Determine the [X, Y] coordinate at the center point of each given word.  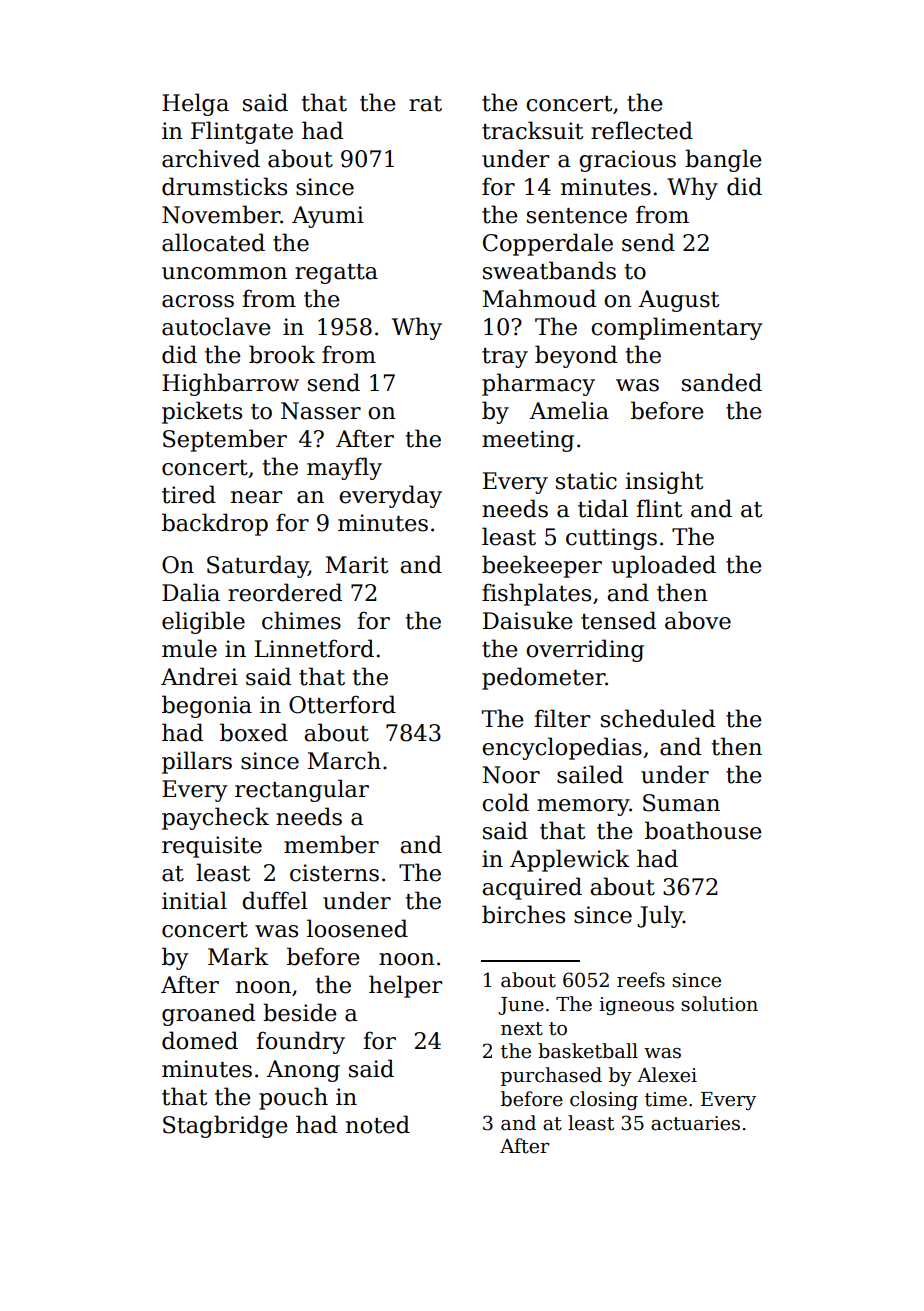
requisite [212, 847]
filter [562, 718]
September [225, 440]
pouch [293, 1098]
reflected [642, 130]
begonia [207, 706]
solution [719, 1004]
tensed [618, 620]
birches [523, 914]
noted [378, 1124]
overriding [585, 650]
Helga [195, 104]
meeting [528, 441]
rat [425, 104]
